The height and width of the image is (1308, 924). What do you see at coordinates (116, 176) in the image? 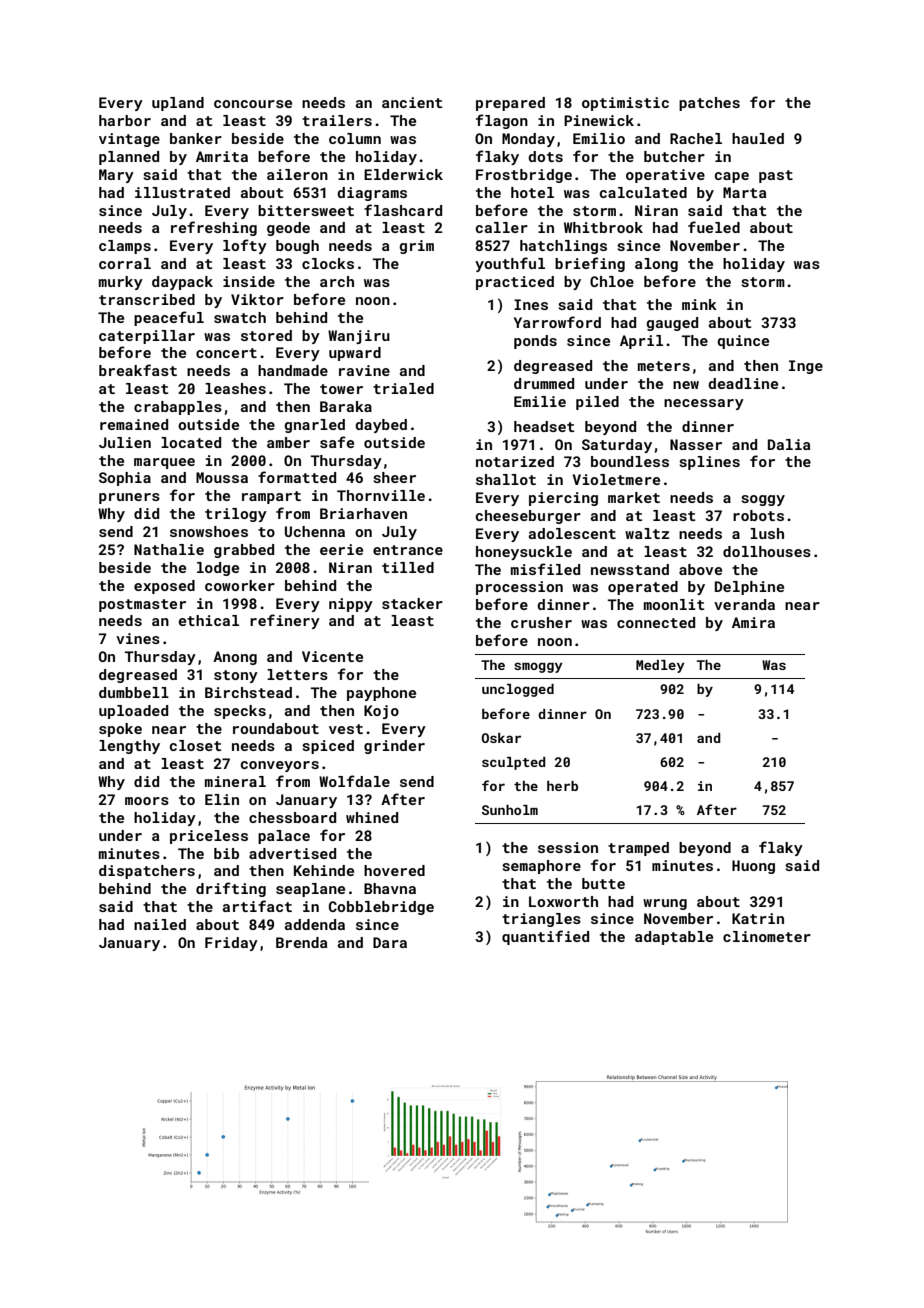
I see `Mary` at bounding box center [116, 176].
